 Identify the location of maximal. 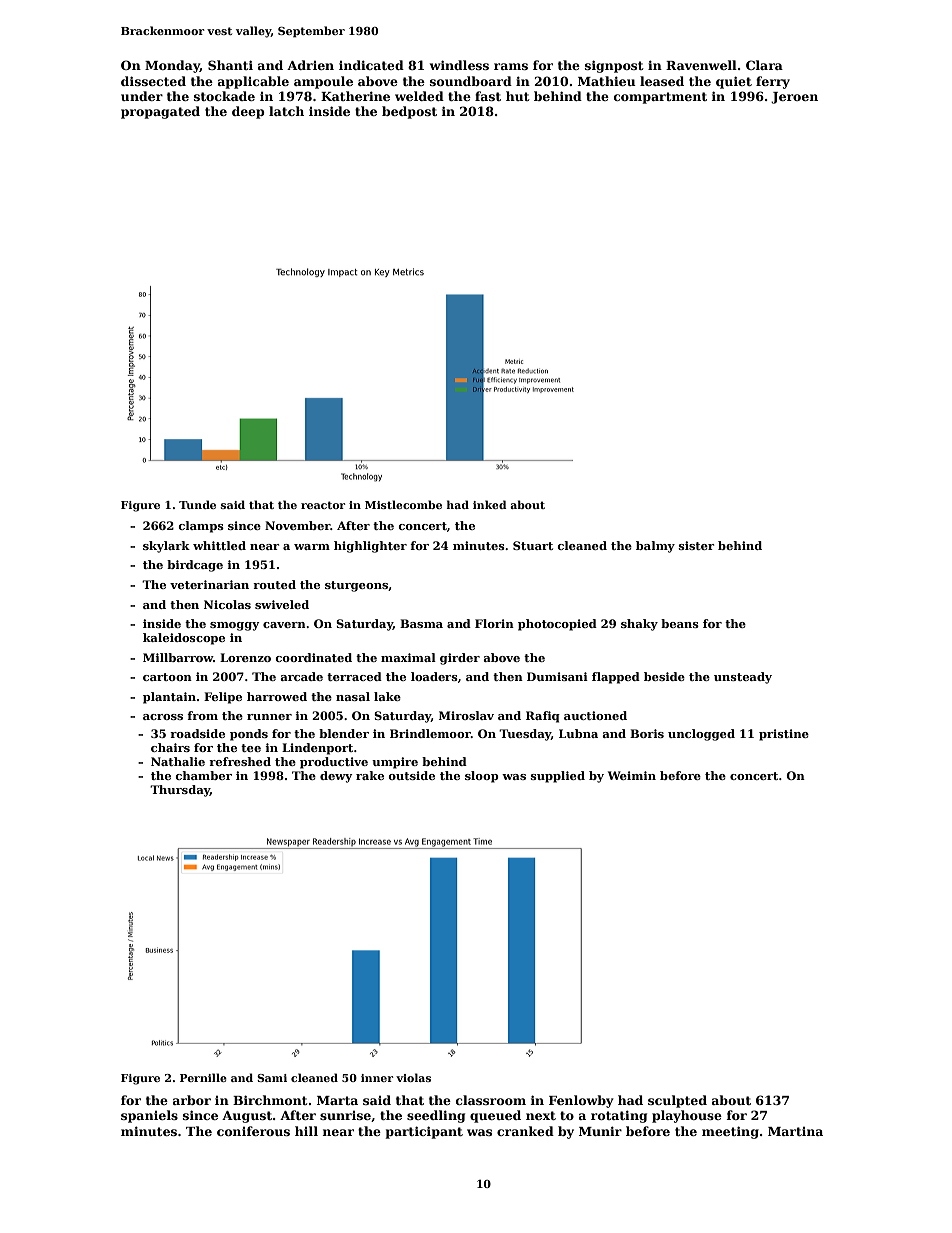
(408, 657).
